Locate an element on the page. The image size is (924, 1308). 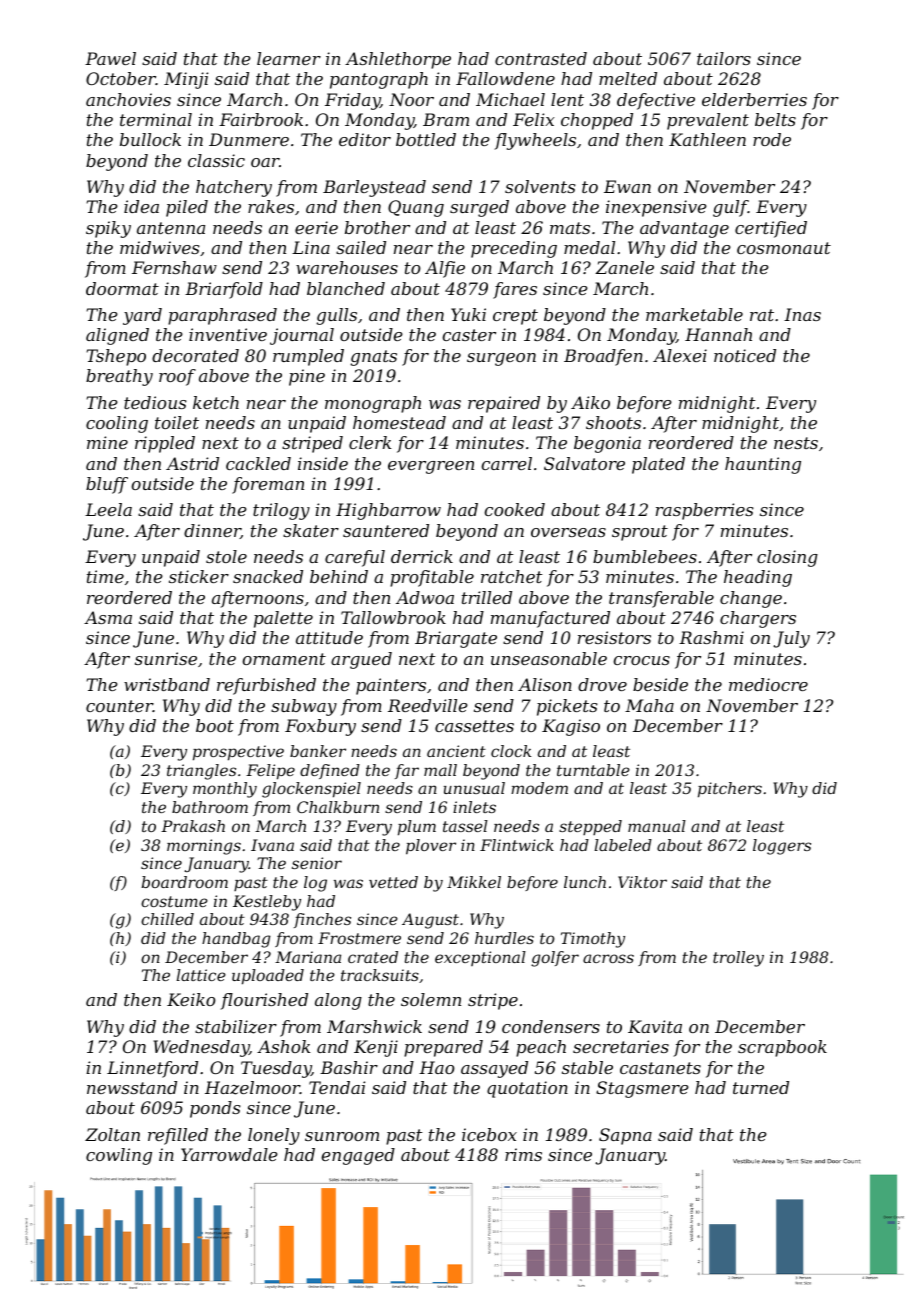
boardroom is located at coordinates (185, 882).
